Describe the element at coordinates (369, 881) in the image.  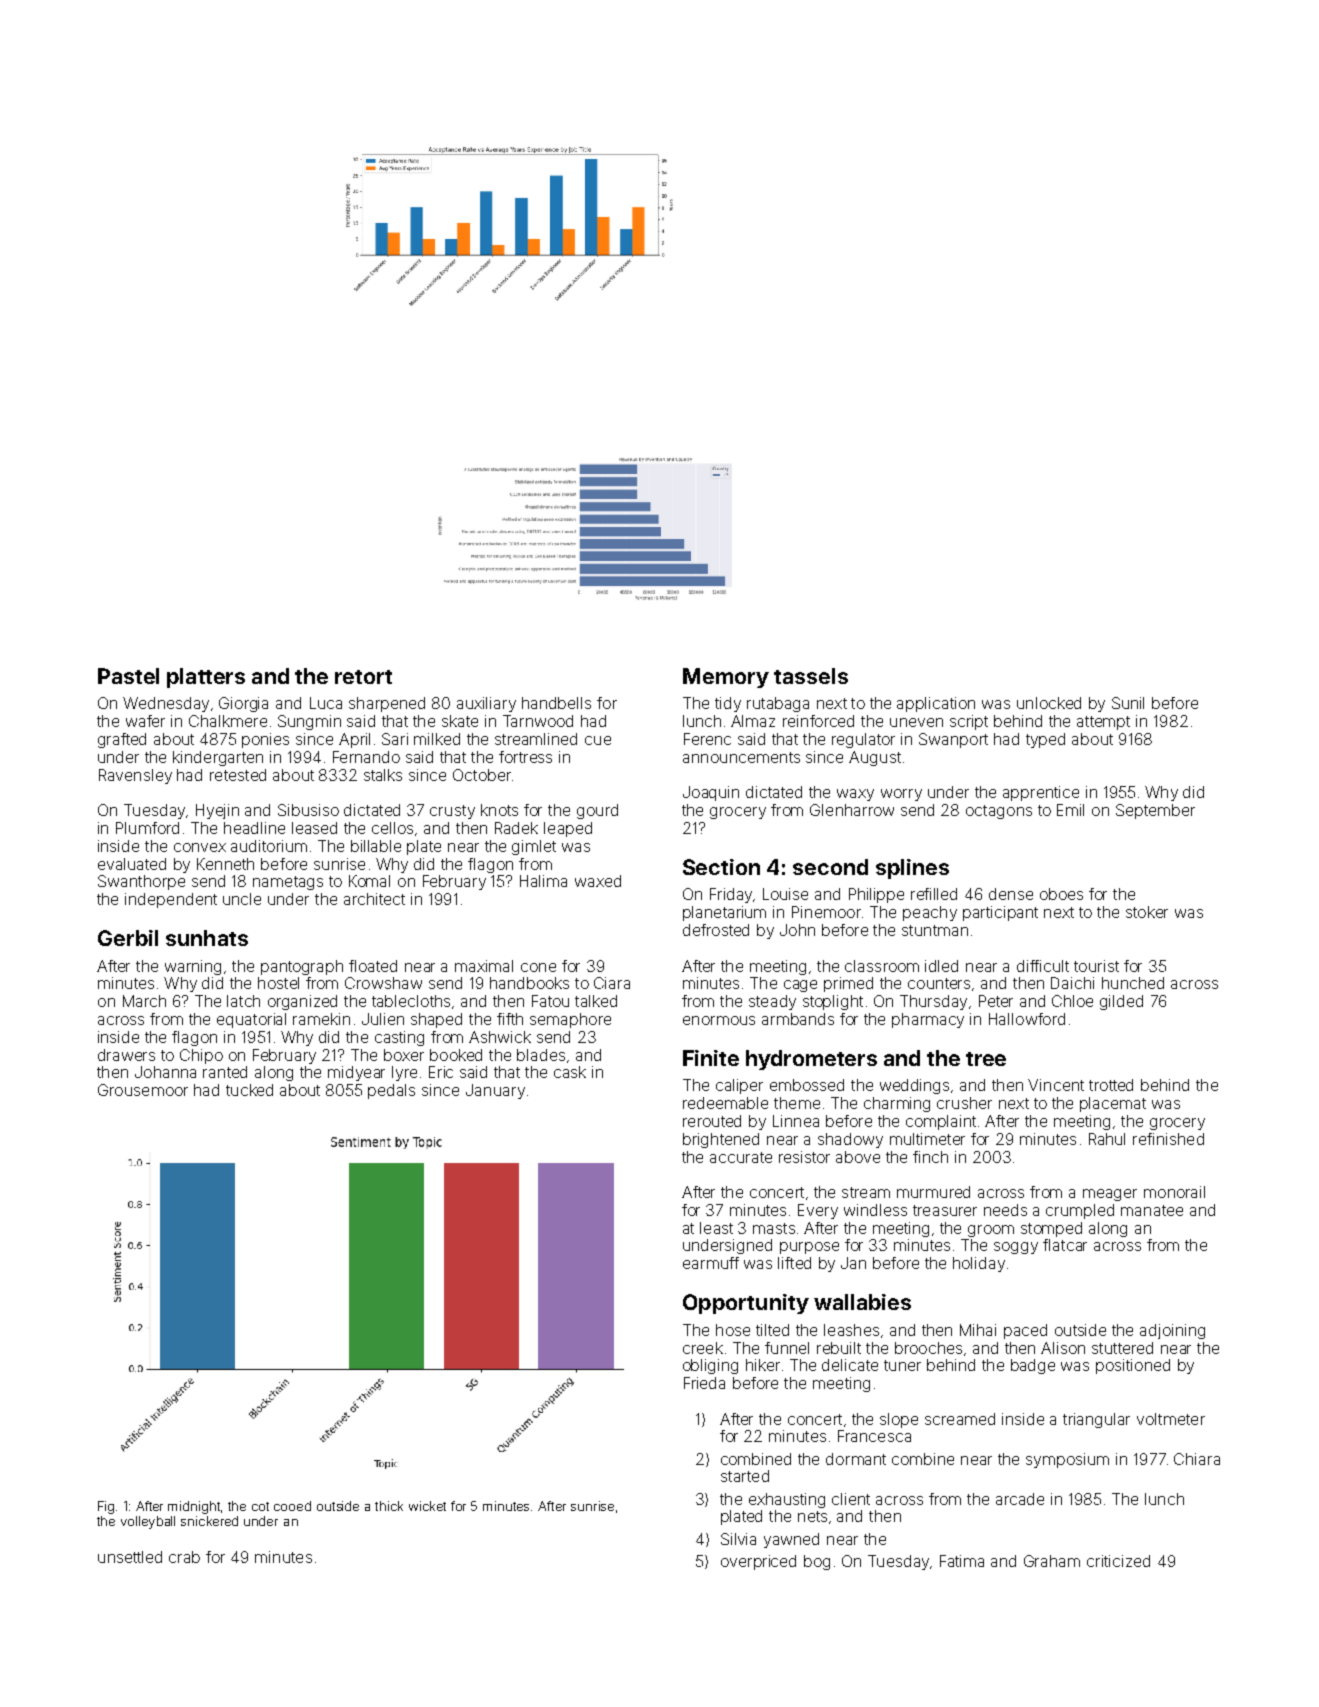
I see `Komal` at that location.
